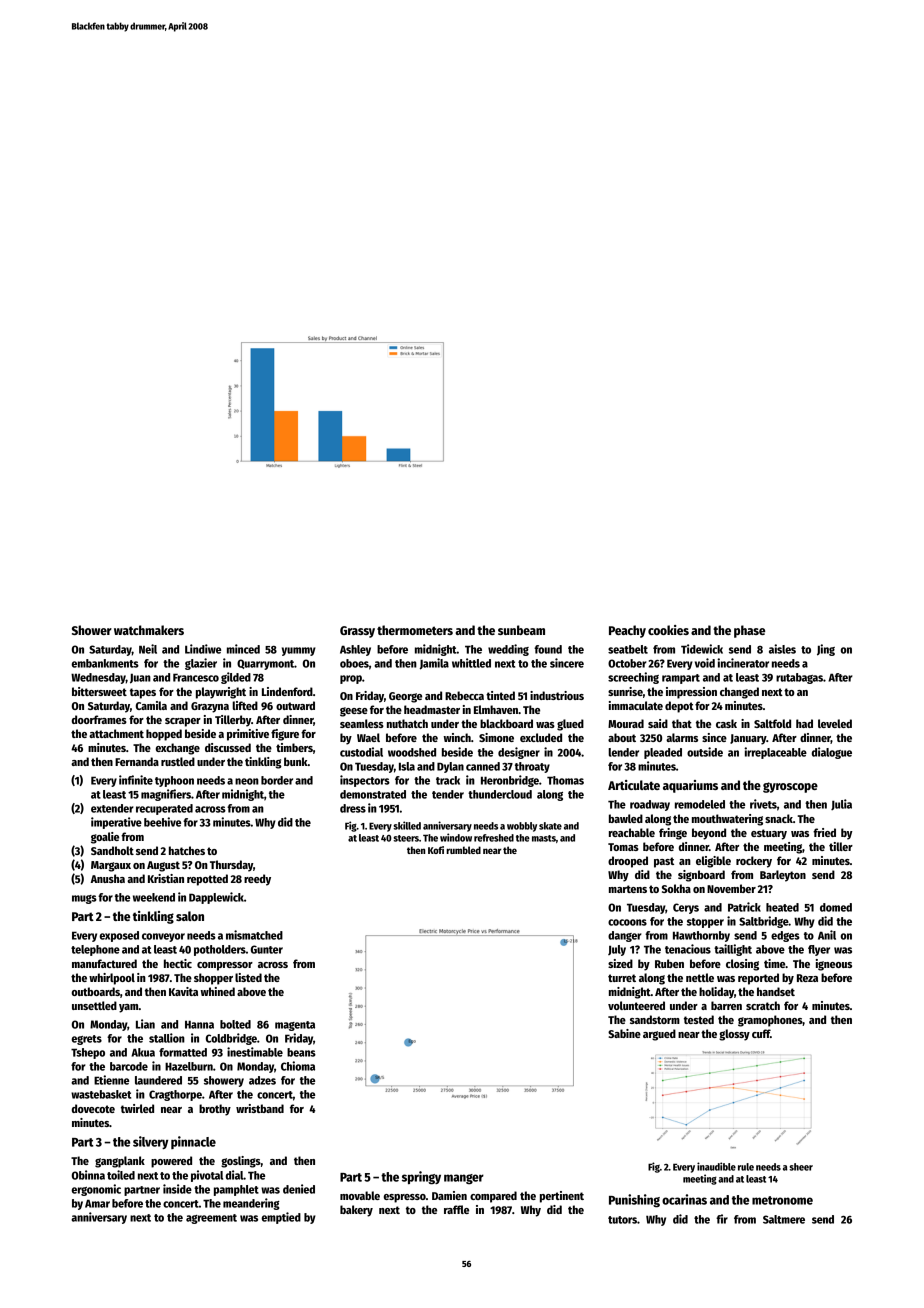 The image size is (924, 1308). Describe the element at coordinates (203, 649) in the image. I see `Lindiwe` at that location.
